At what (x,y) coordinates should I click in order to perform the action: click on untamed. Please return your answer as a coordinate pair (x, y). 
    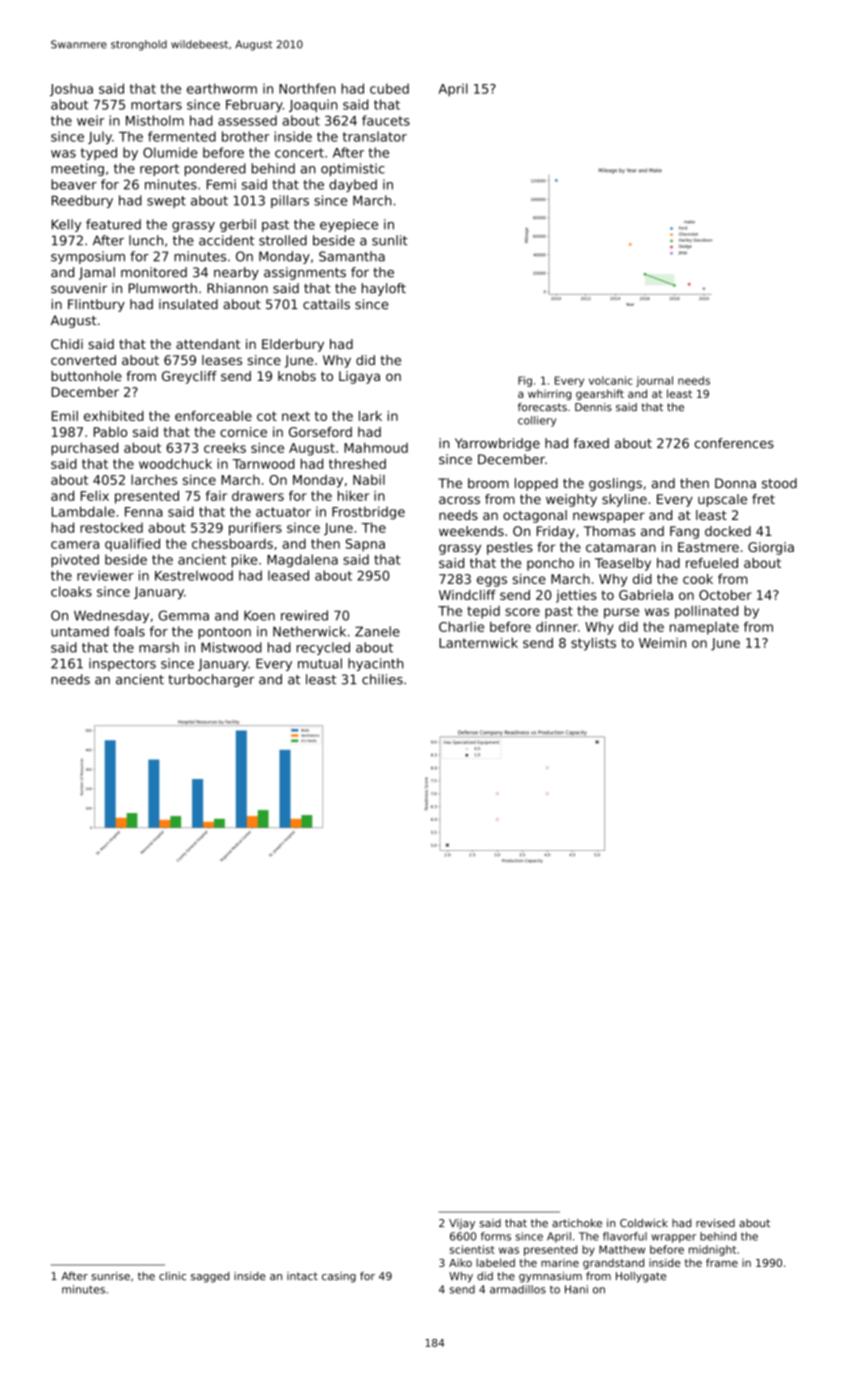
    Looking at the image, I should click on (80, 631).
